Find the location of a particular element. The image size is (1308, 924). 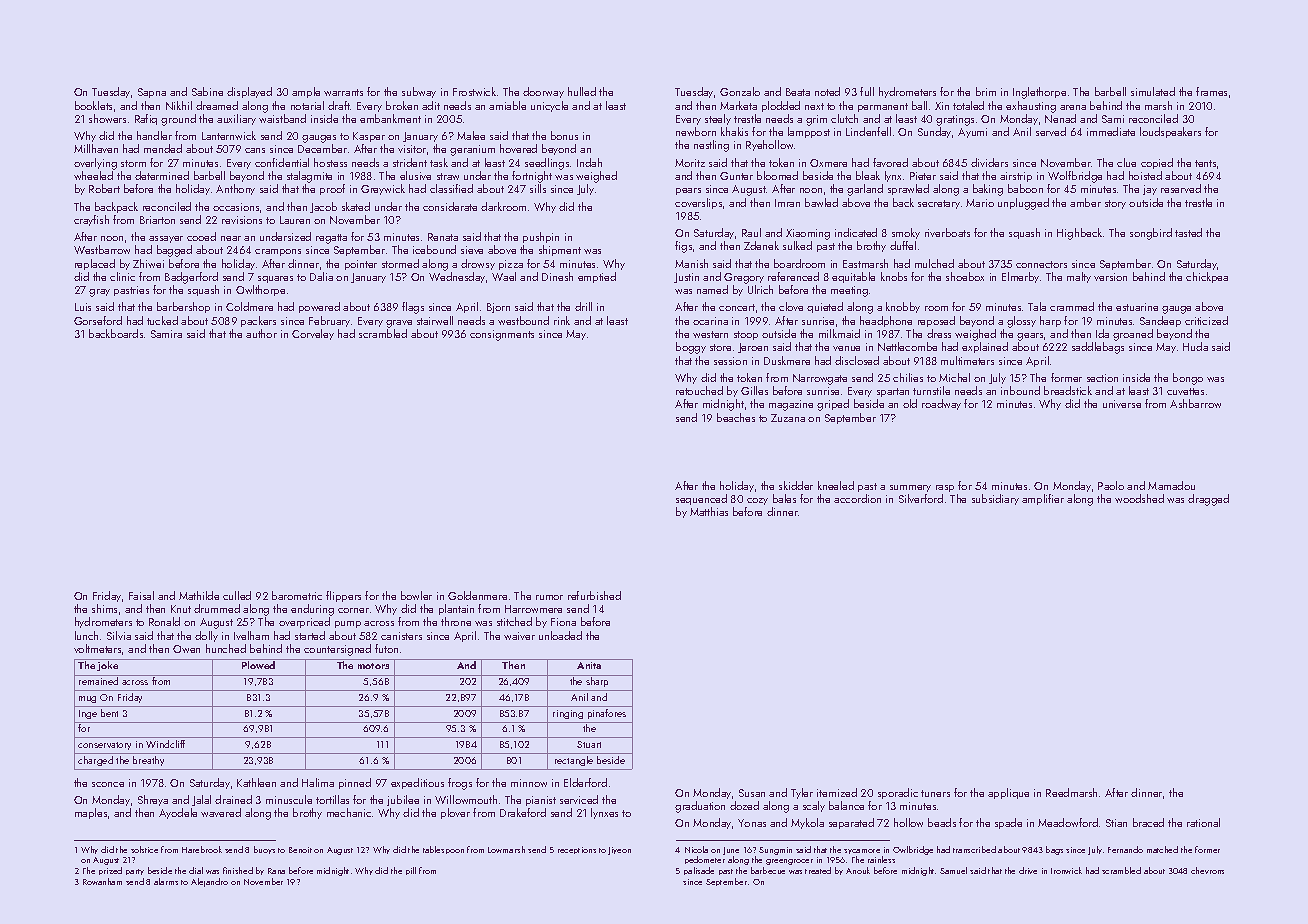

dolly is located at coordinates (206, 636).
